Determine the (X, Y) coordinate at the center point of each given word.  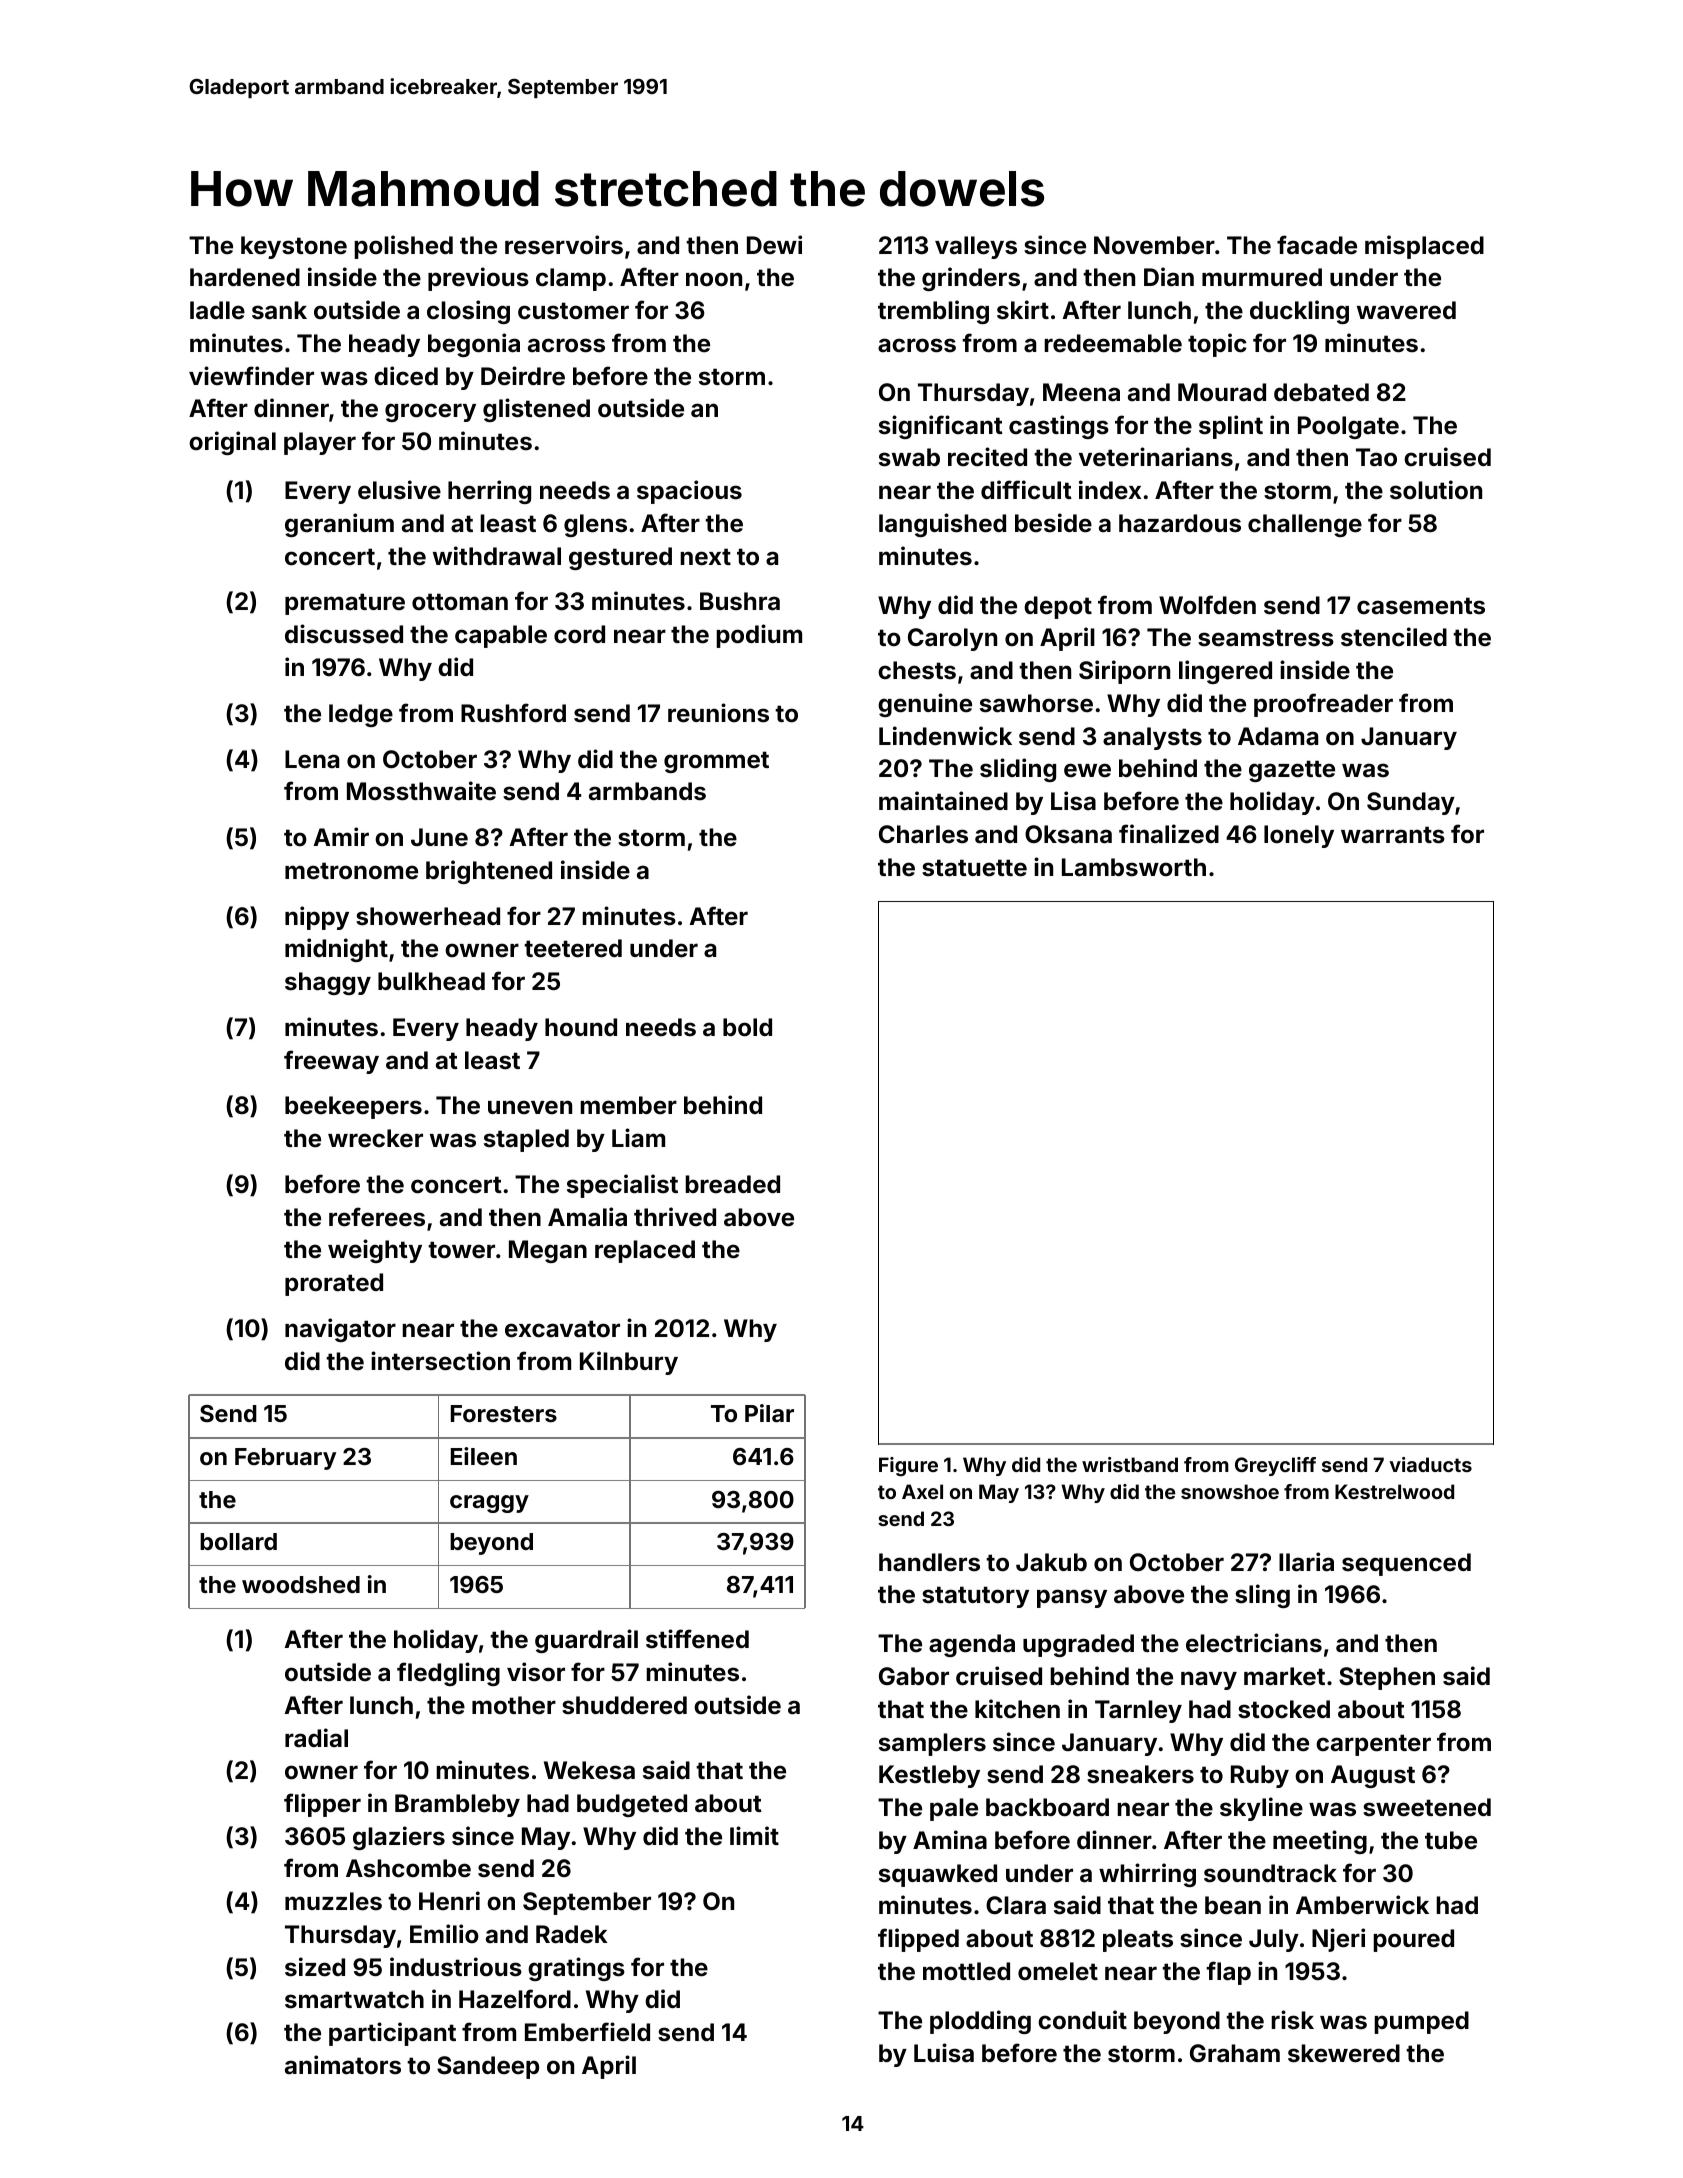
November (1154, 245)
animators (343, 2065)
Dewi (774, 244)
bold (747, 1027)
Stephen (1387, 1678)
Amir (341, 836)
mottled (966, 1971)
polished (403, 247)
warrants (1393, 835)
